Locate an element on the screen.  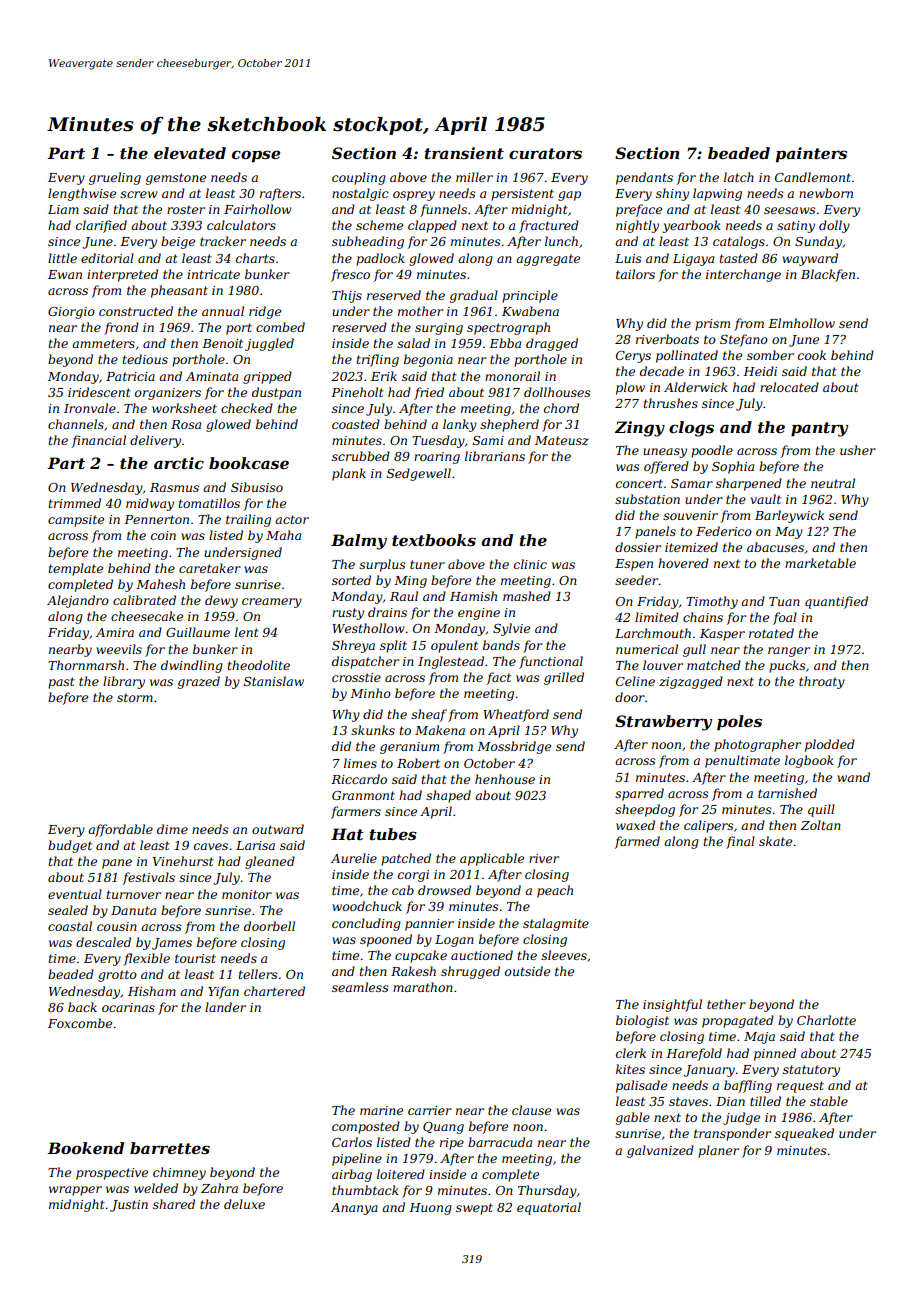
equatorial is located at coordinates (549, 1208).
